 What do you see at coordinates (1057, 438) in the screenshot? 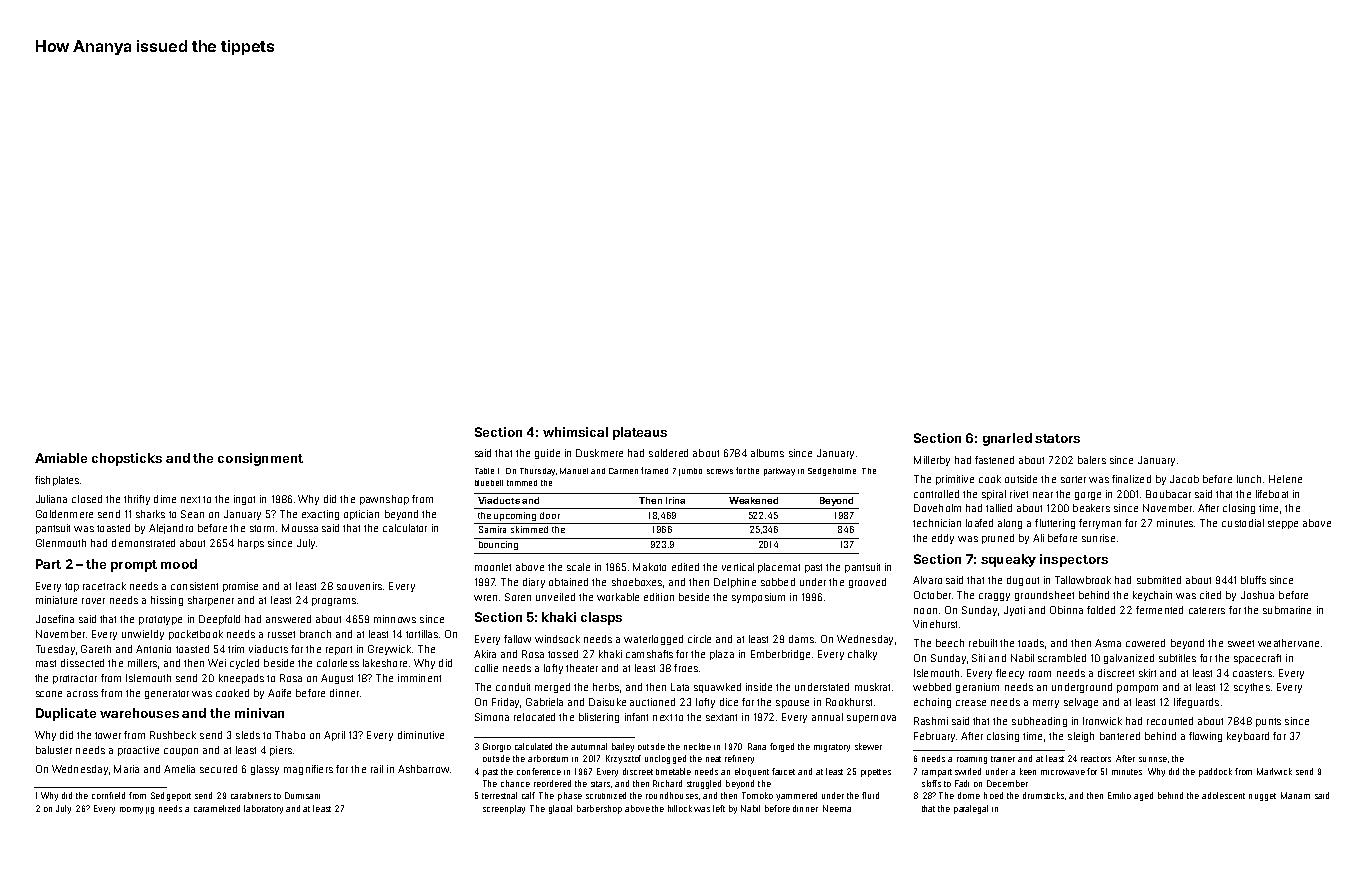
I see `stators` at bounding box center [1057, 438].
